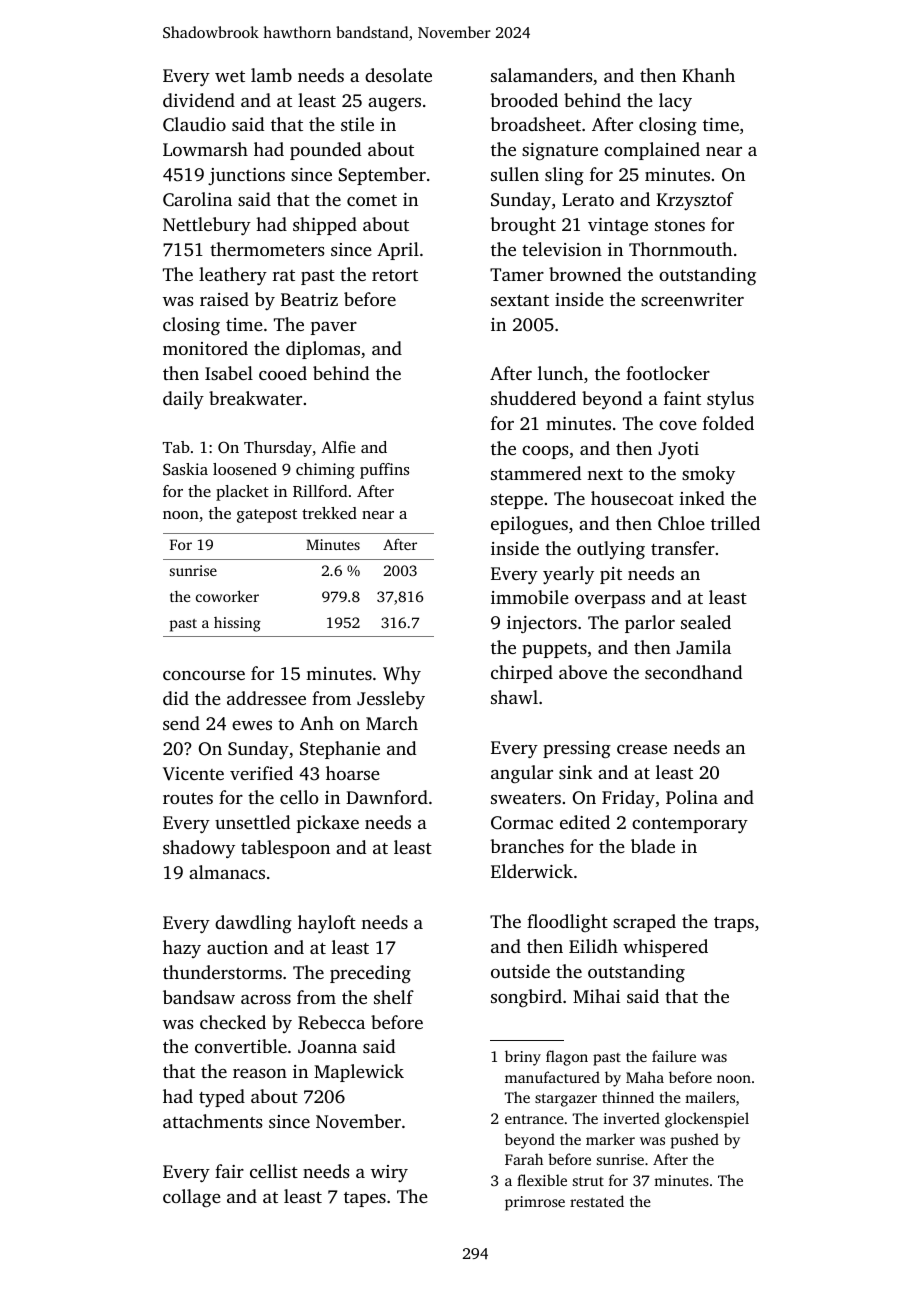 The width and height of the screenshot is (924, 1311). I want to click on branches, so click(527, 846).
